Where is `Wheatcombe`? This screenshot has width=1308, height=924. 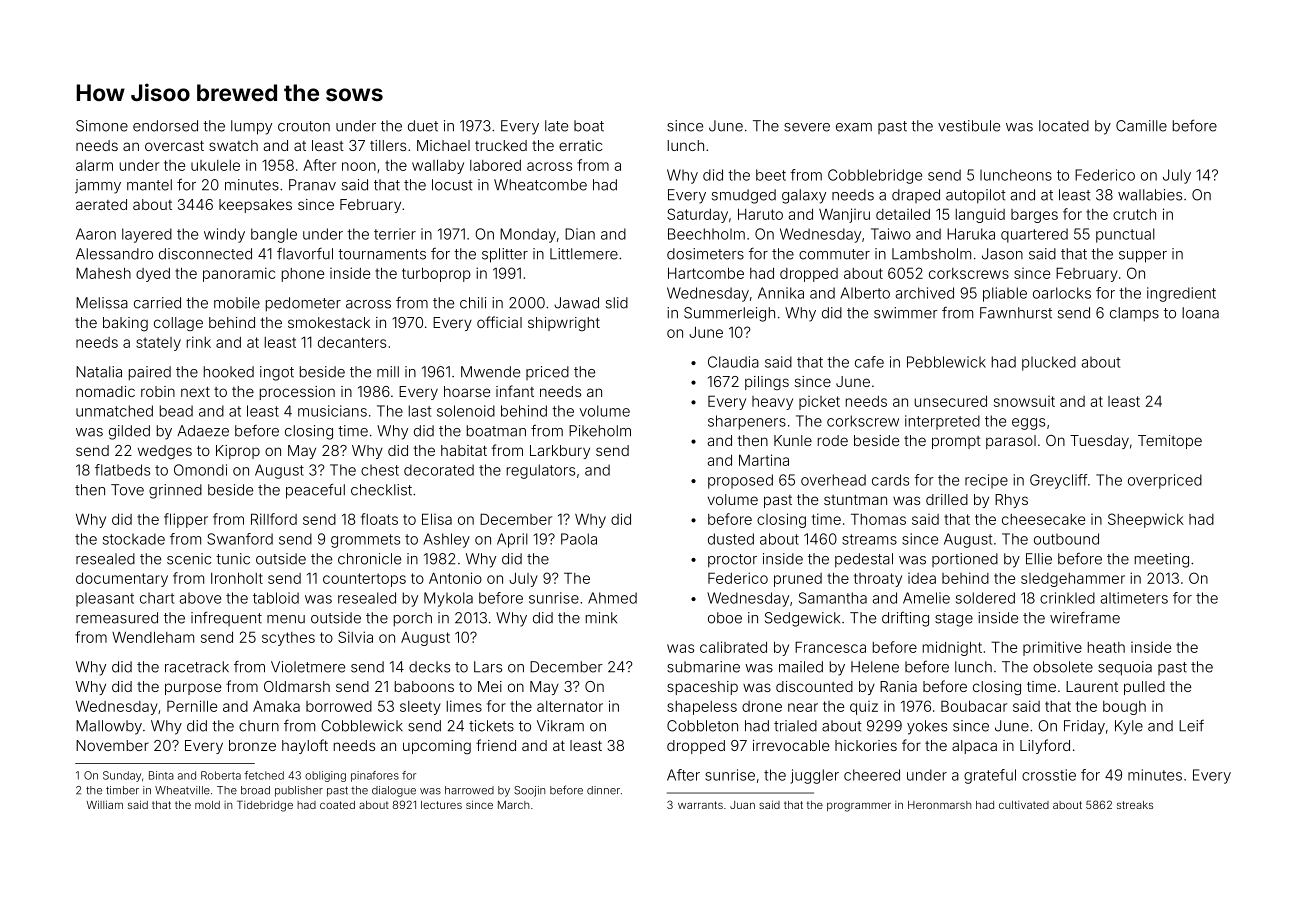 Wheatcombe is located at coordinates (540, 185).
